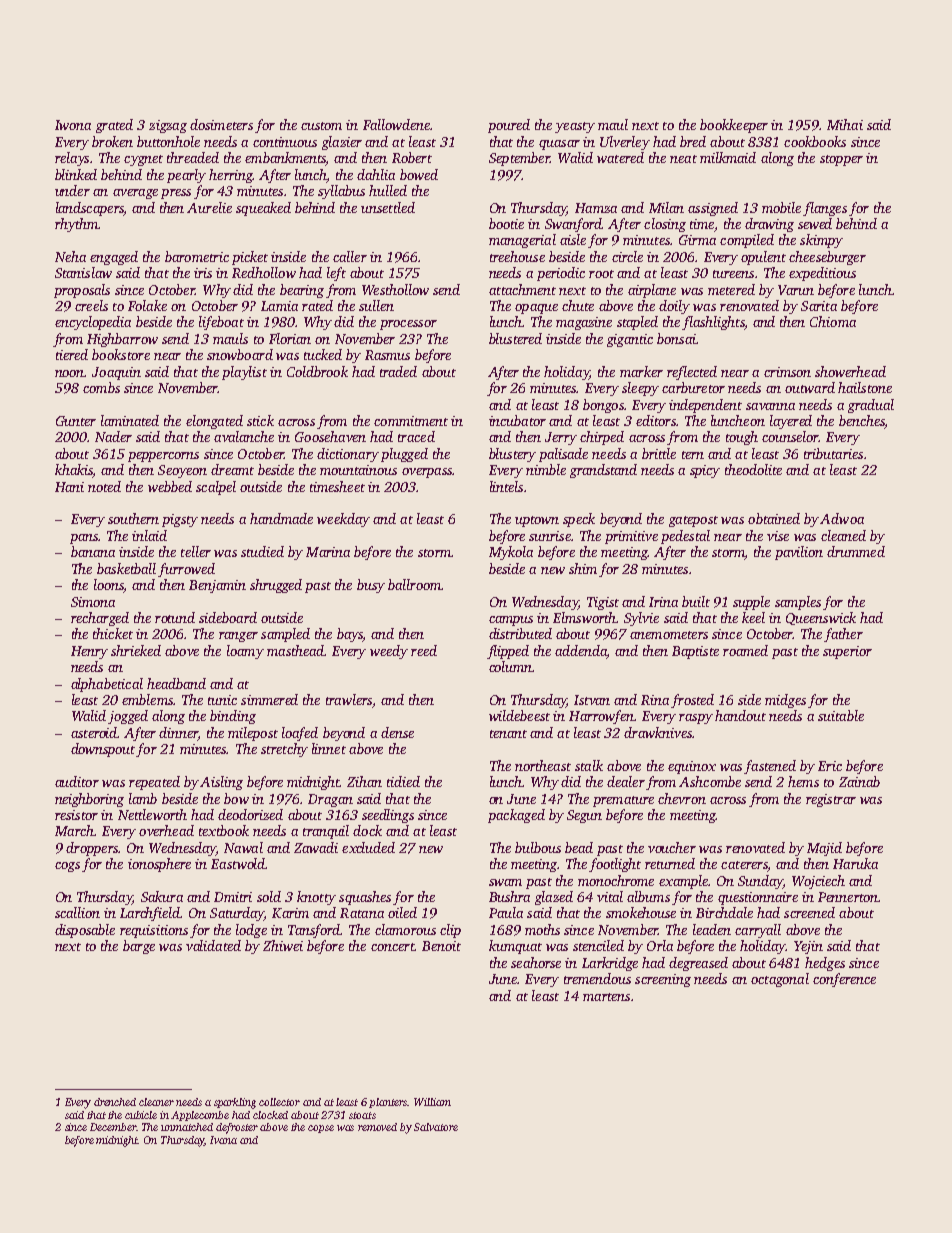 This image has height=1233, width=952. Describe the element at coordinates (509, 126) in the image. I see `poured` at that location.
